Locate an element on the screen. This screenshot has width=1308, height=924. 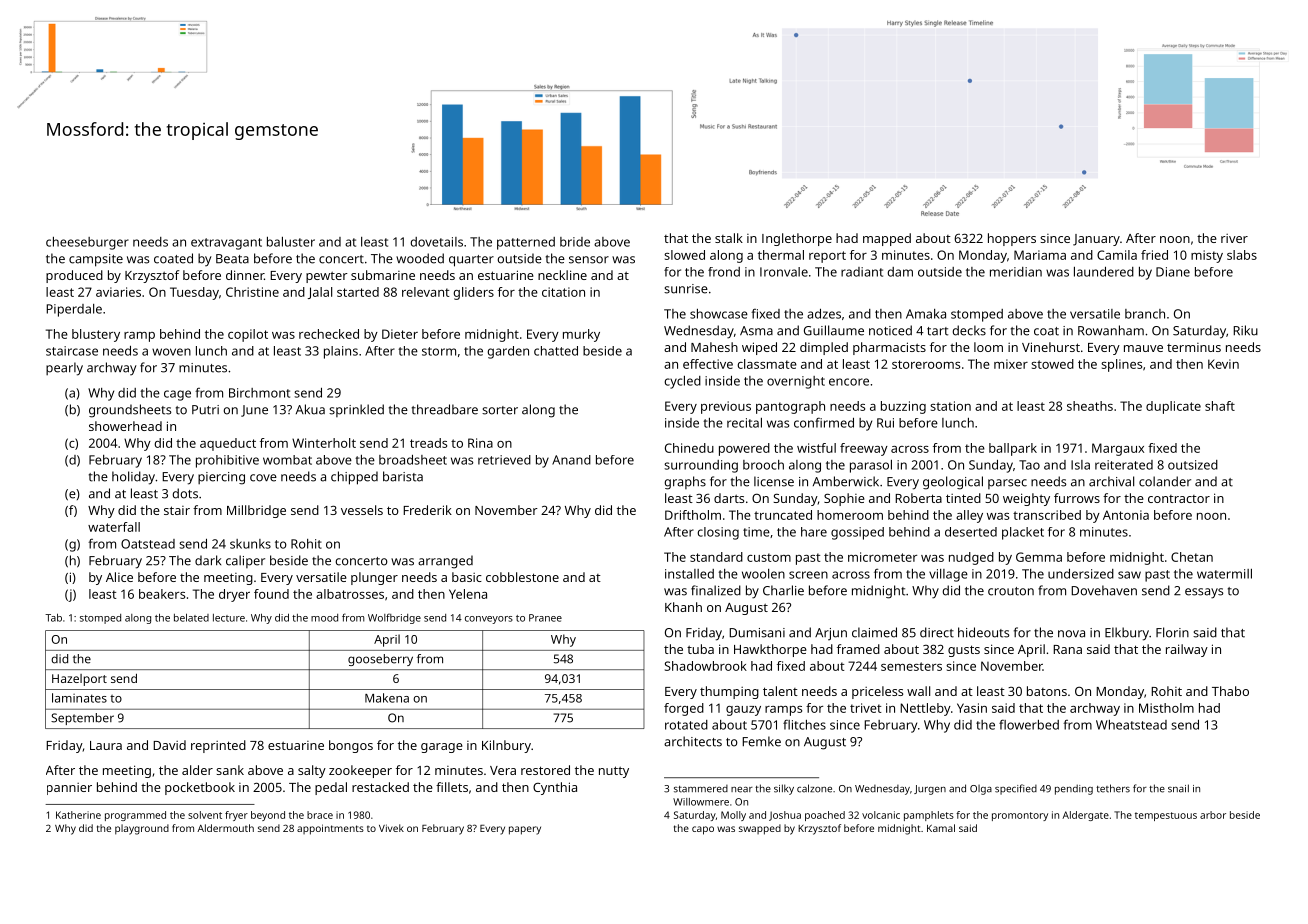
Thabo is located at coordinates (1230, 691).
